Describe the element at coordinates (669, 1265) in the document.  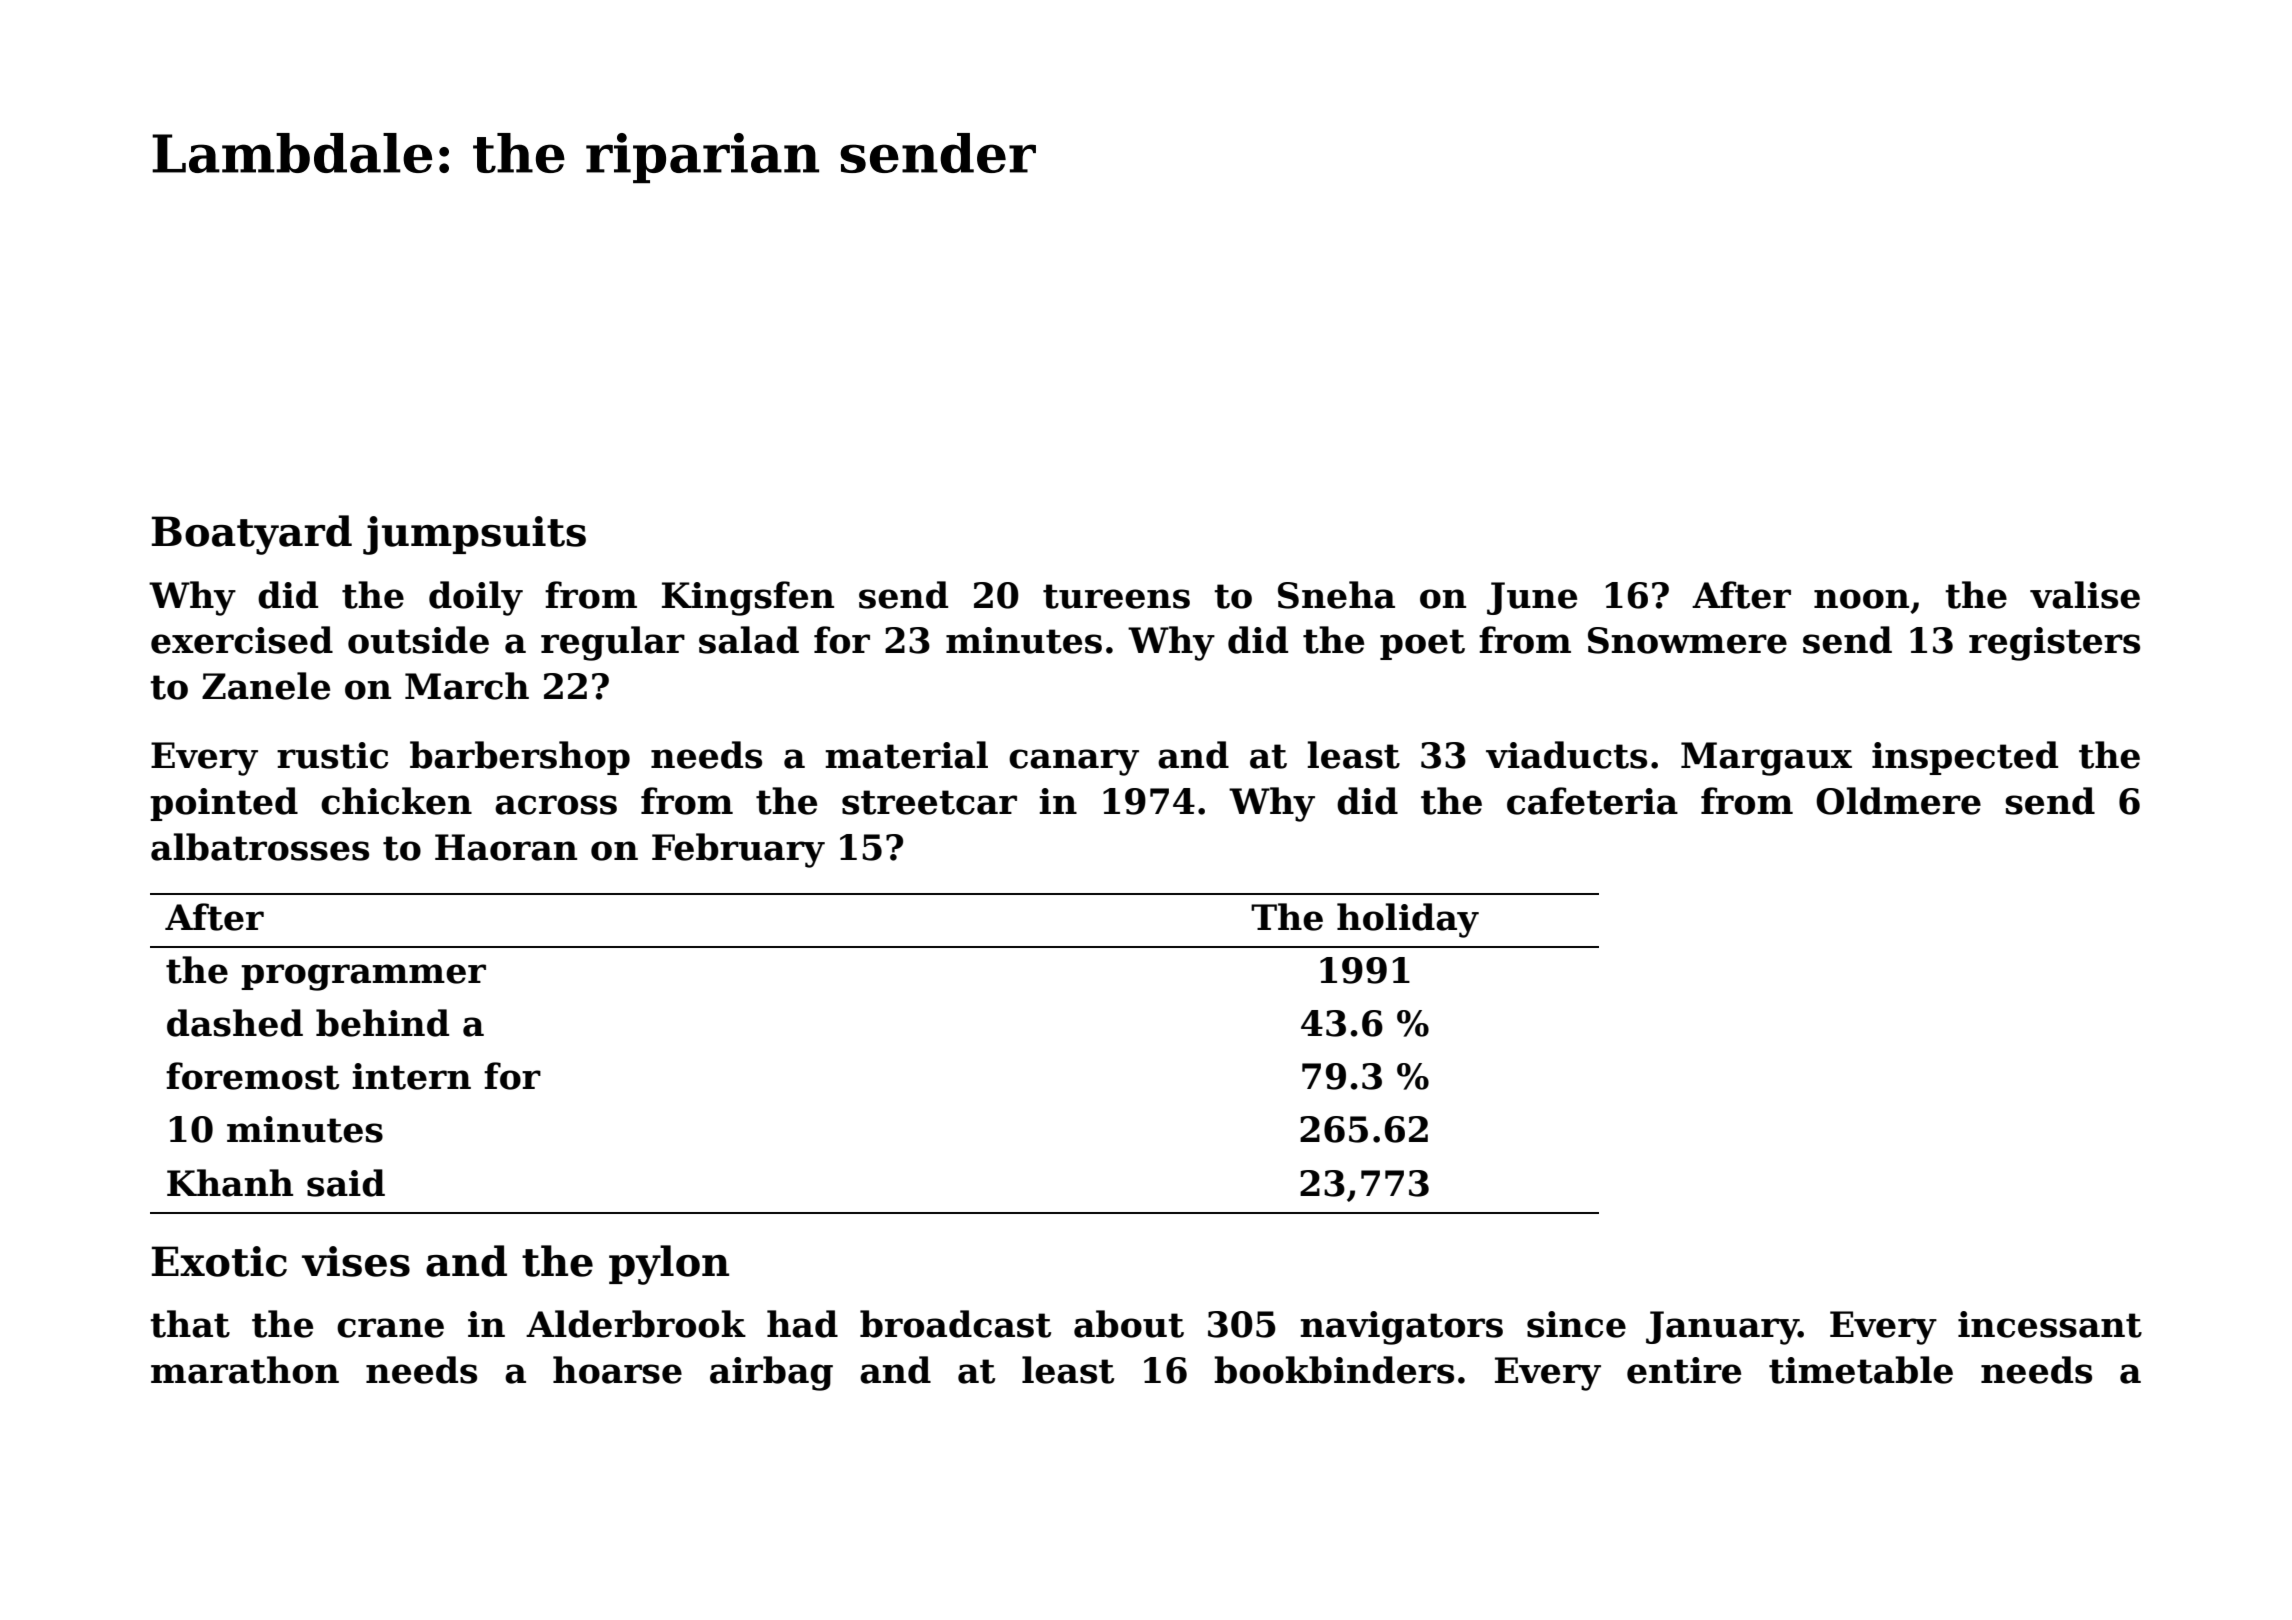
I see `pylon` at that location.
